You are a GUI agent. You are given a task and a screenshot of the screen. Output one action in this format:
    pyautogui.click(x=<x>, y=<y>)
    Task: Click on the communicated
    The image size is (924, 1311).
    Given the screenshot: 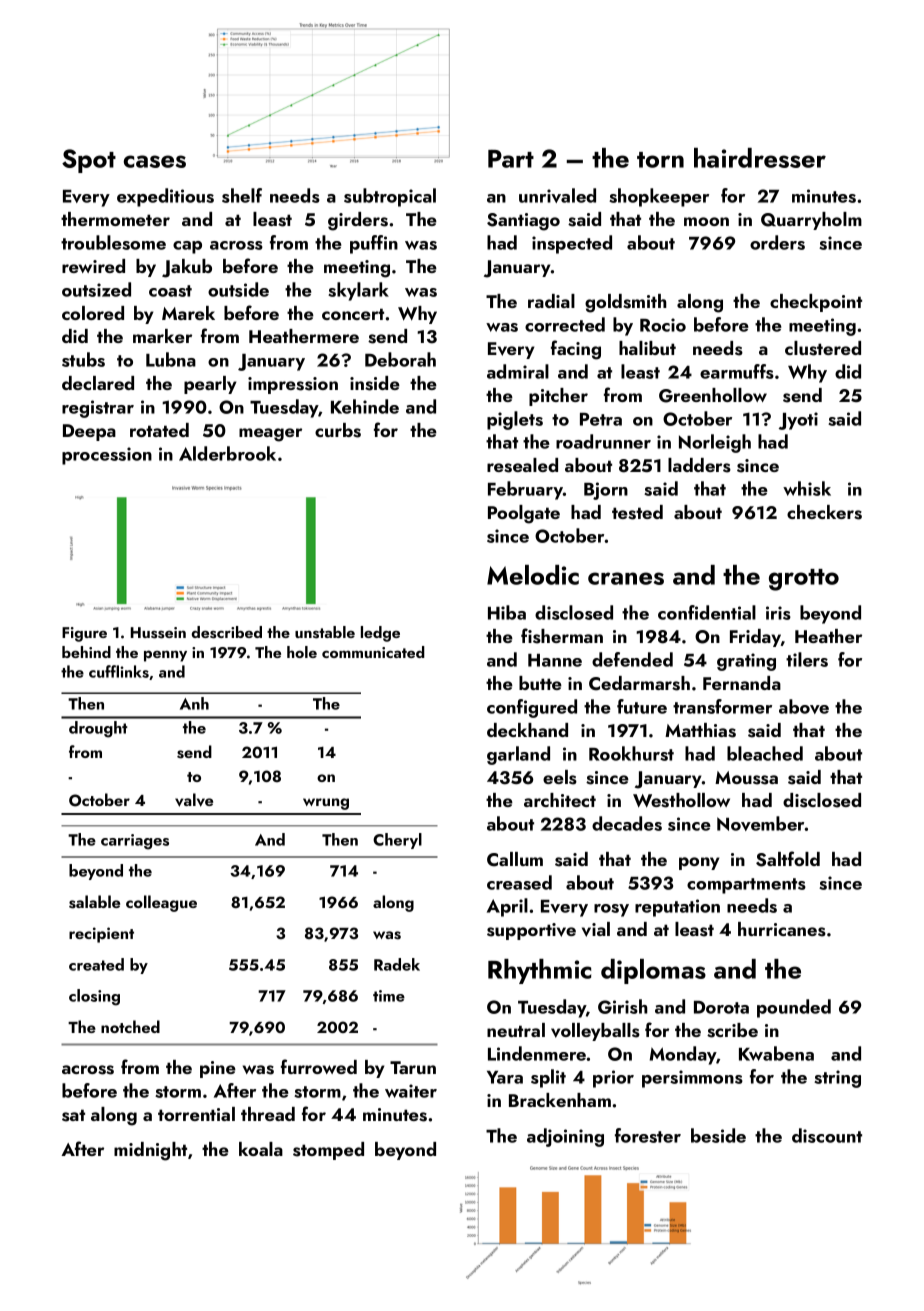 What is the action you would take?
    pyautogui.click(x=373, y=652)
